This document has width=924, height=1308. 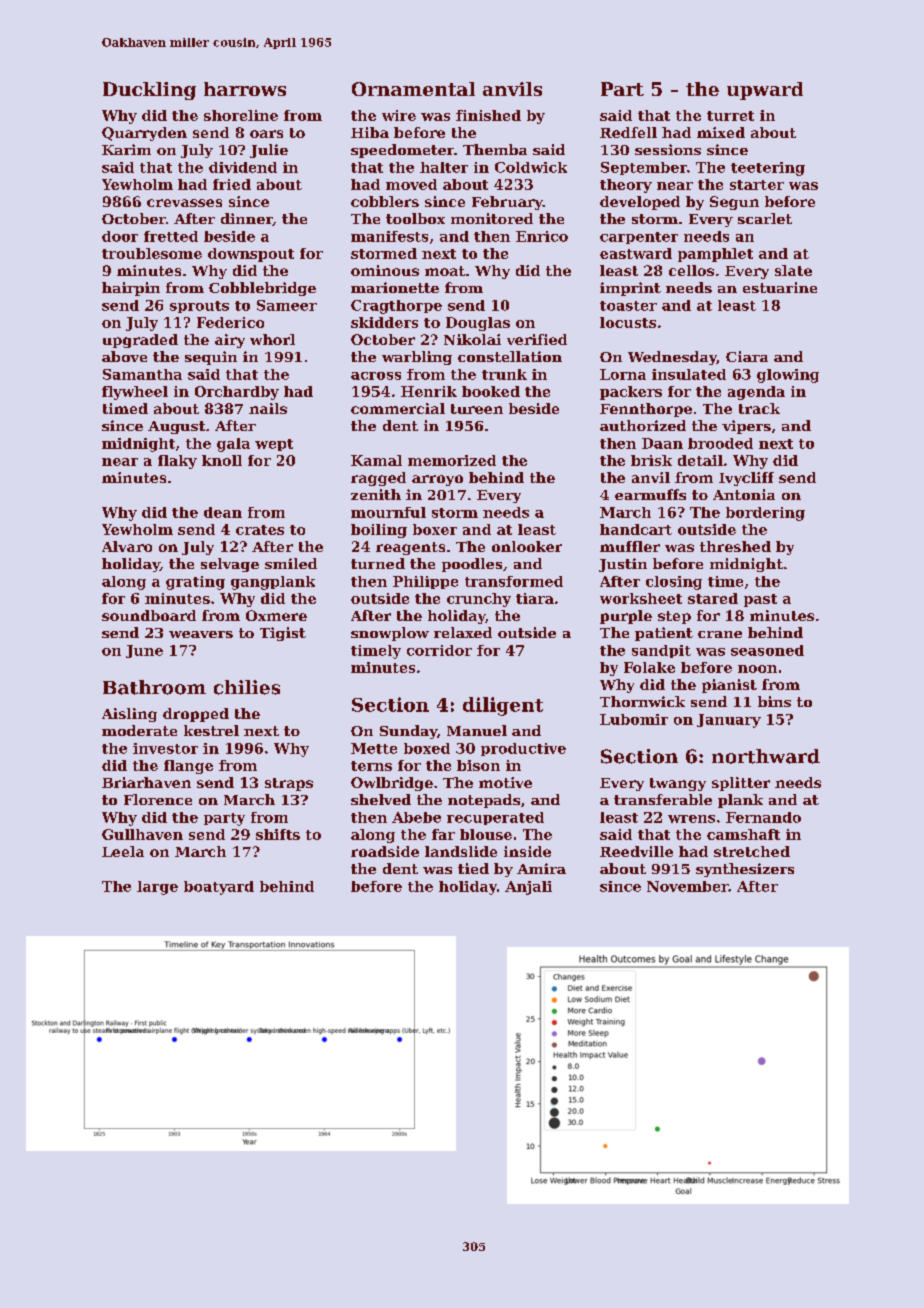 I want to click on wept, so click(x=274, y=445).
